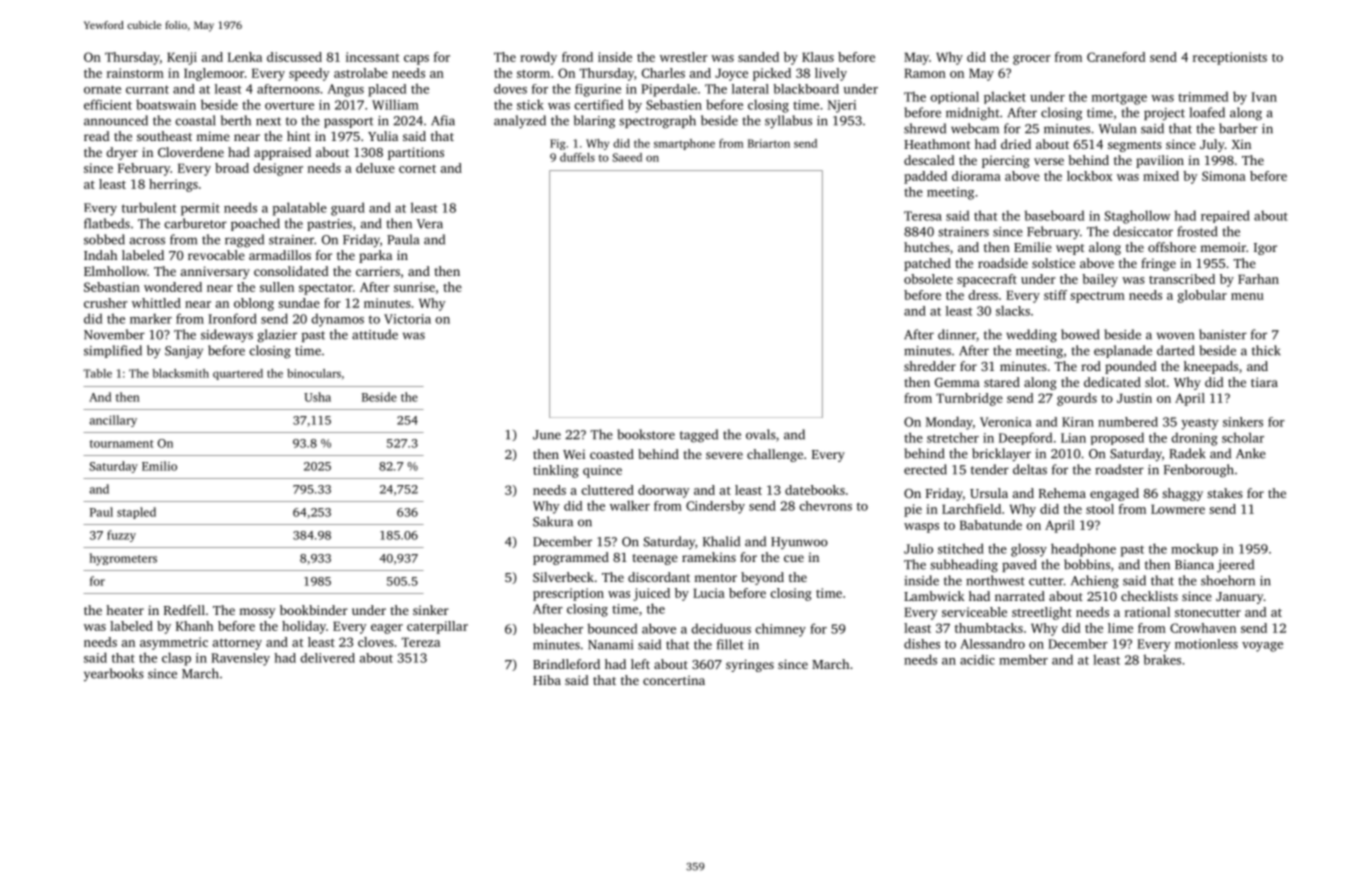  I want to click on Hyunwoo, so click(799, 543).
